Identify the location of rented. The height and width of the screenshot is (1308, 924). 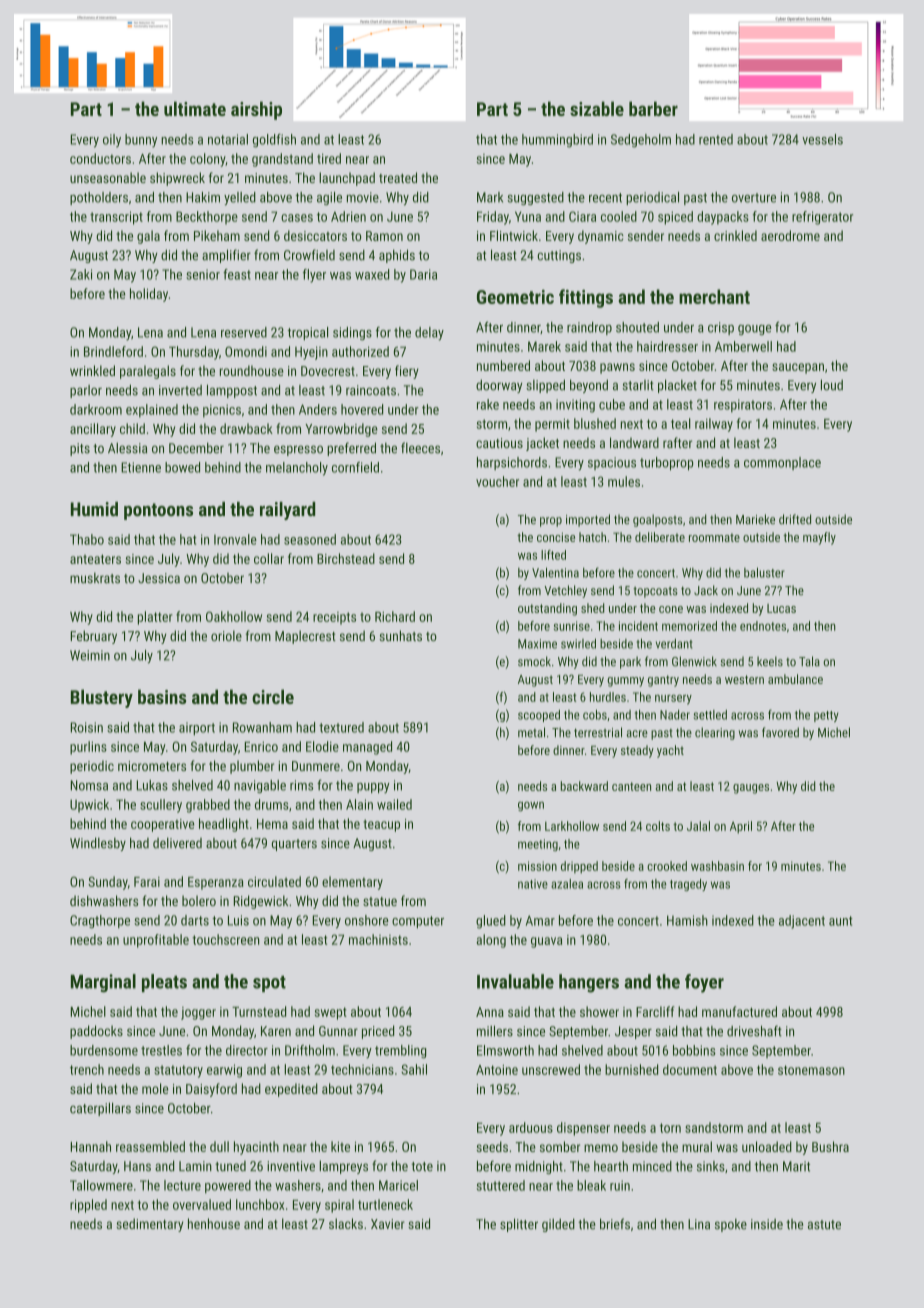
(716, 139).
